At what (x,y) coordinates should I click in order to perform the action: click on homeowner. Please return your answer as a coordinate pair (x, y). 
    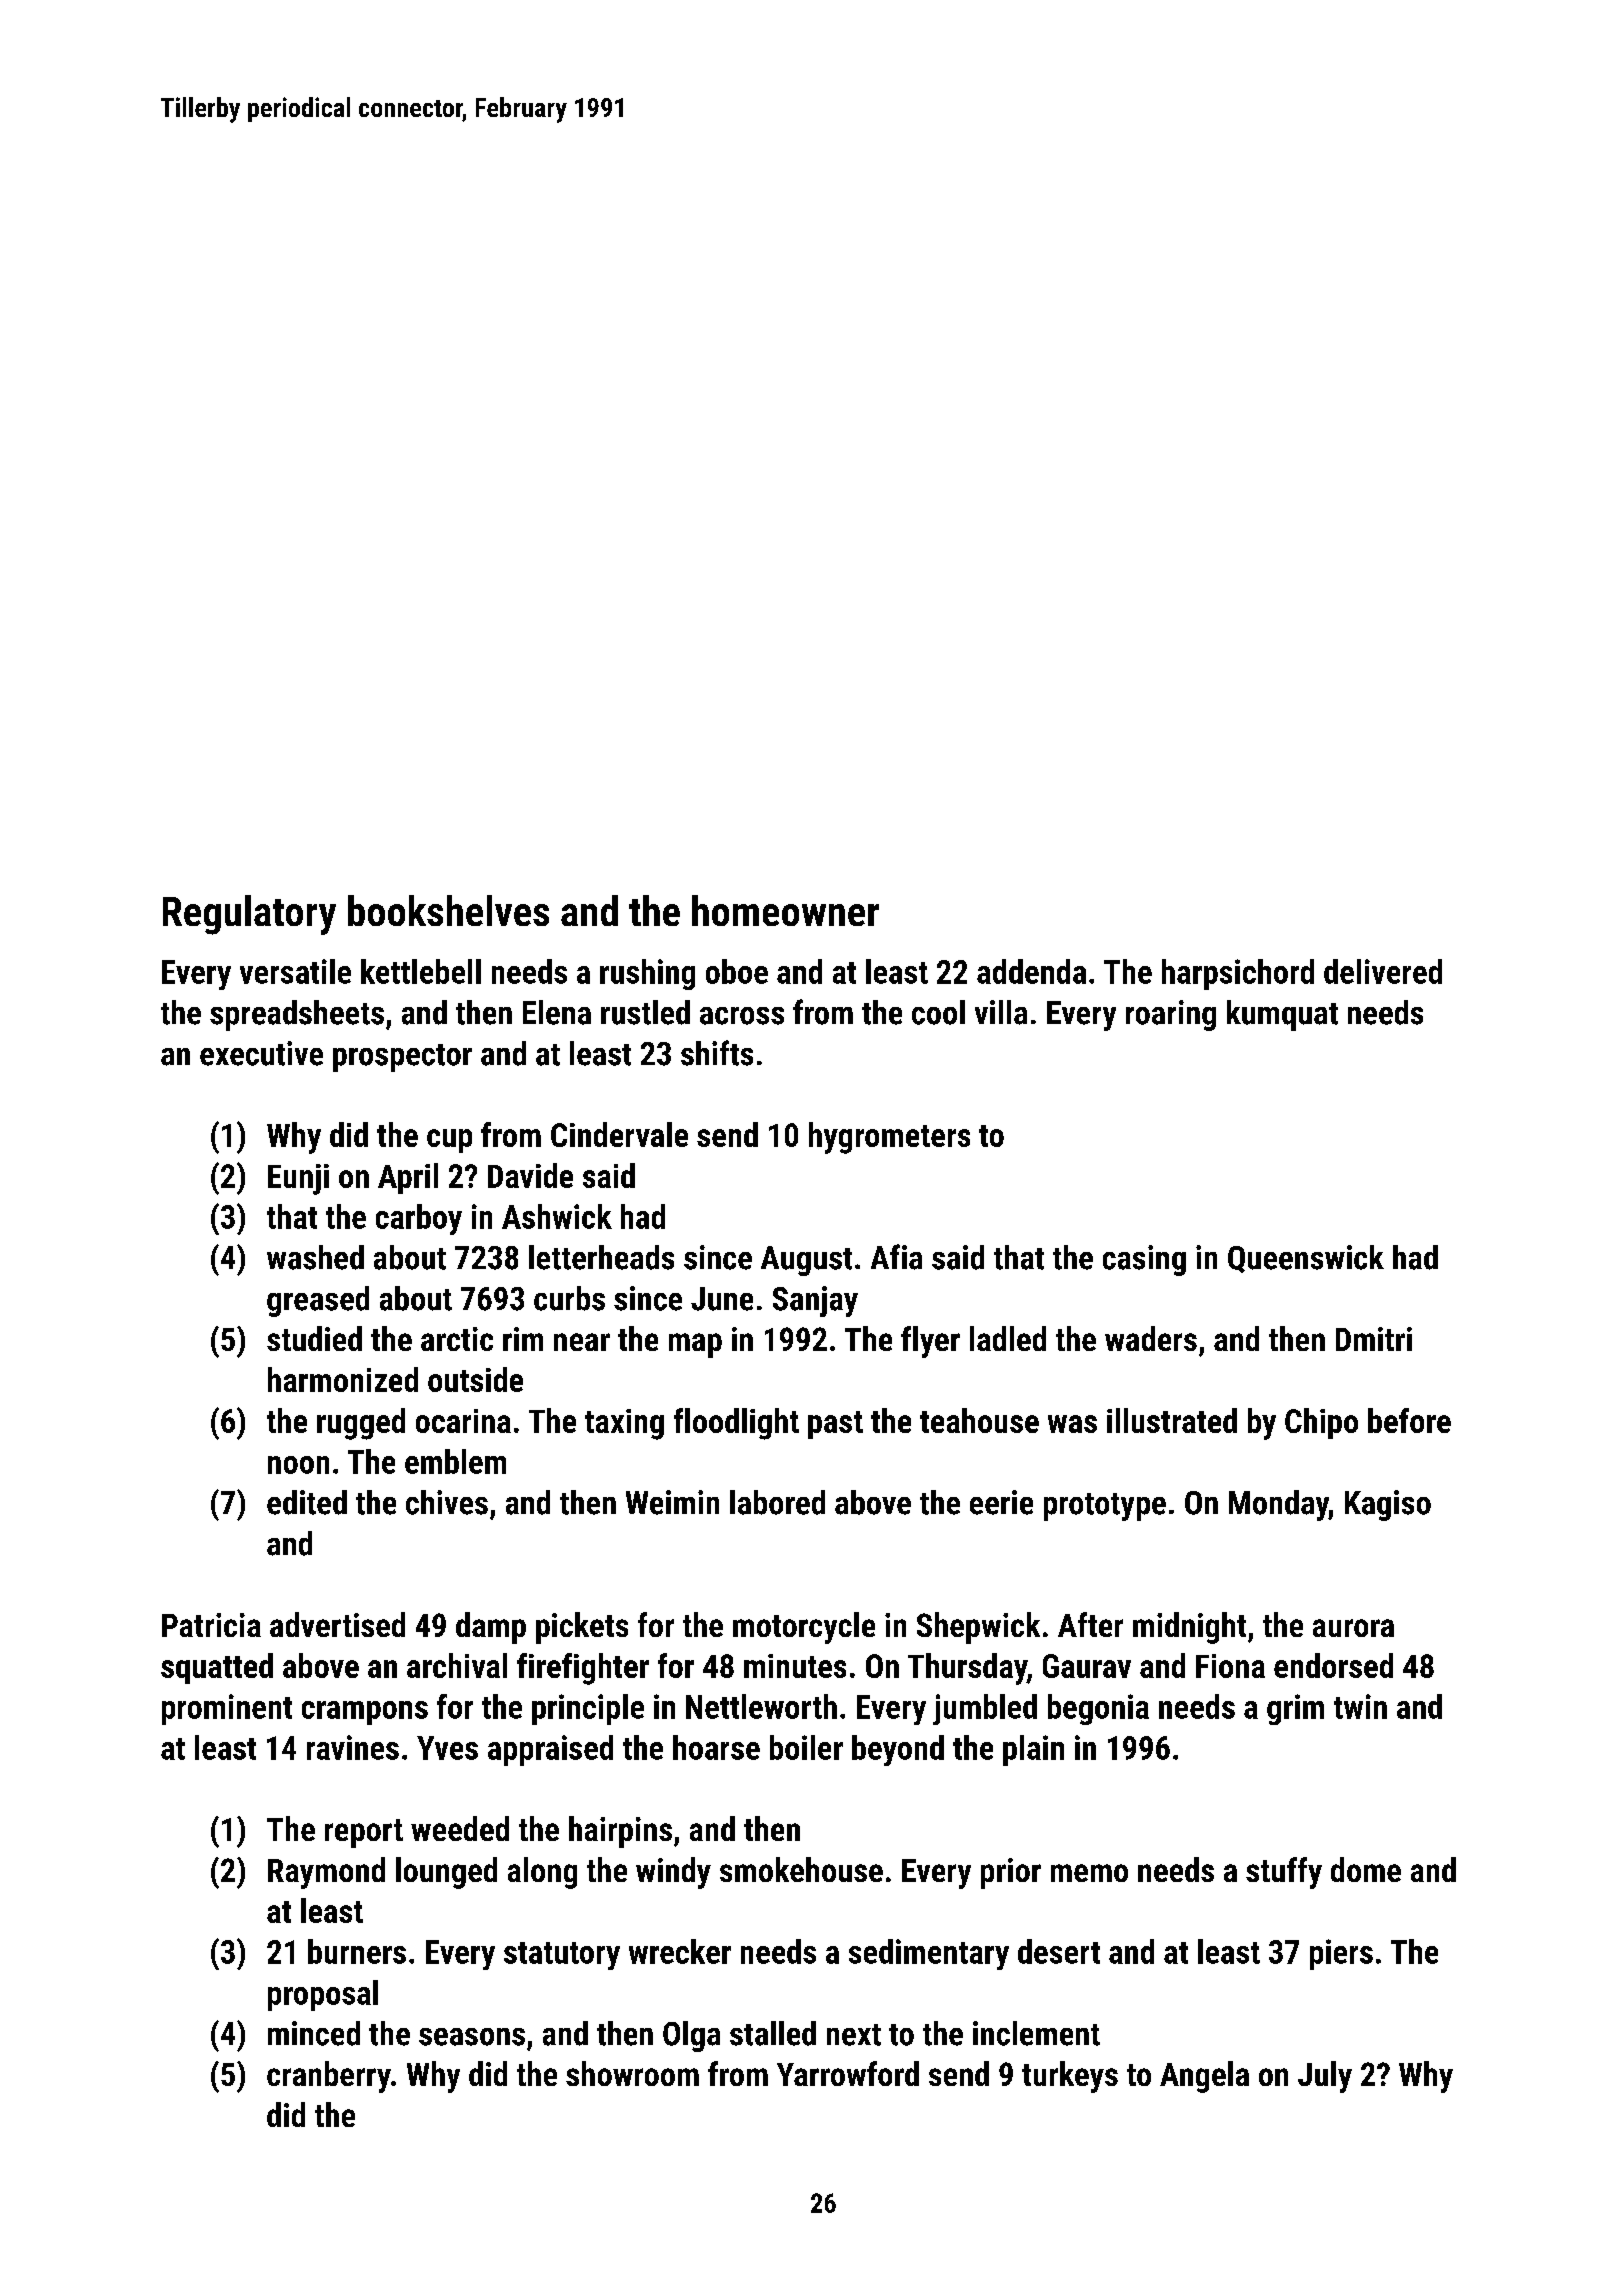
    Looking at the image, I should click on (785, 910).
